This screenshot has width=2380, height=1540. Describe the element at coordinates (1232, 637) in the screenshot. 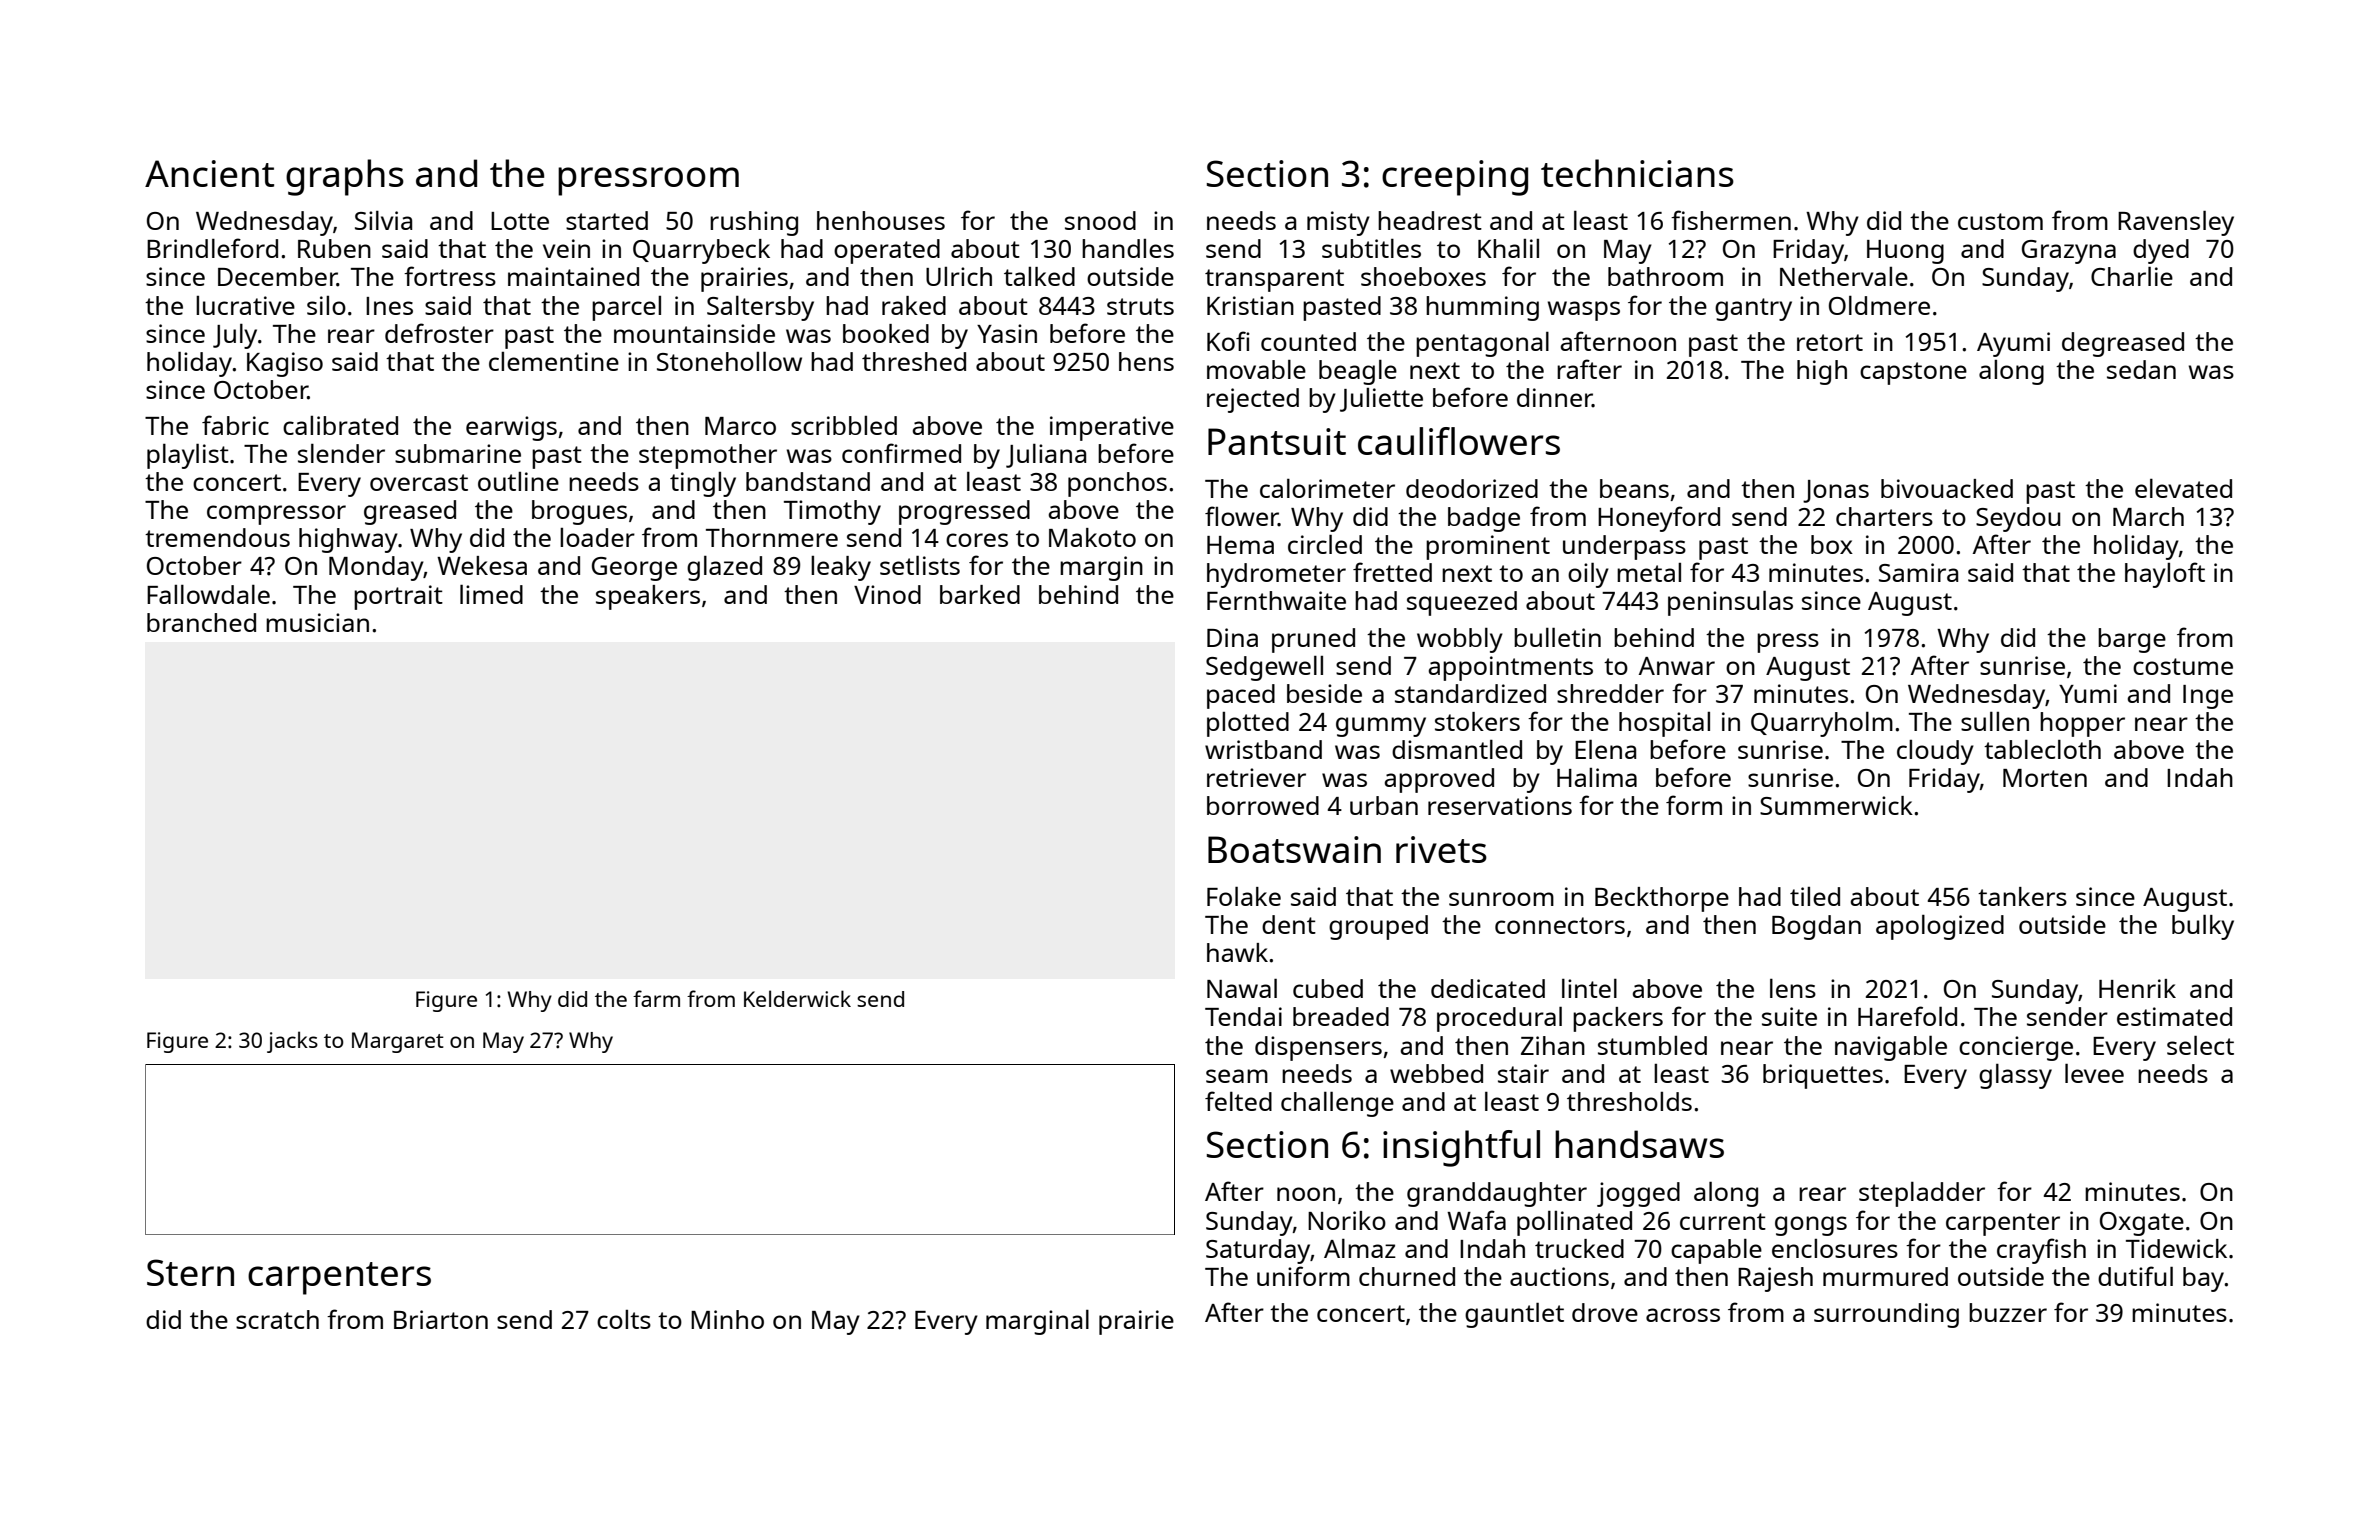

I see `Dina` at that location.
